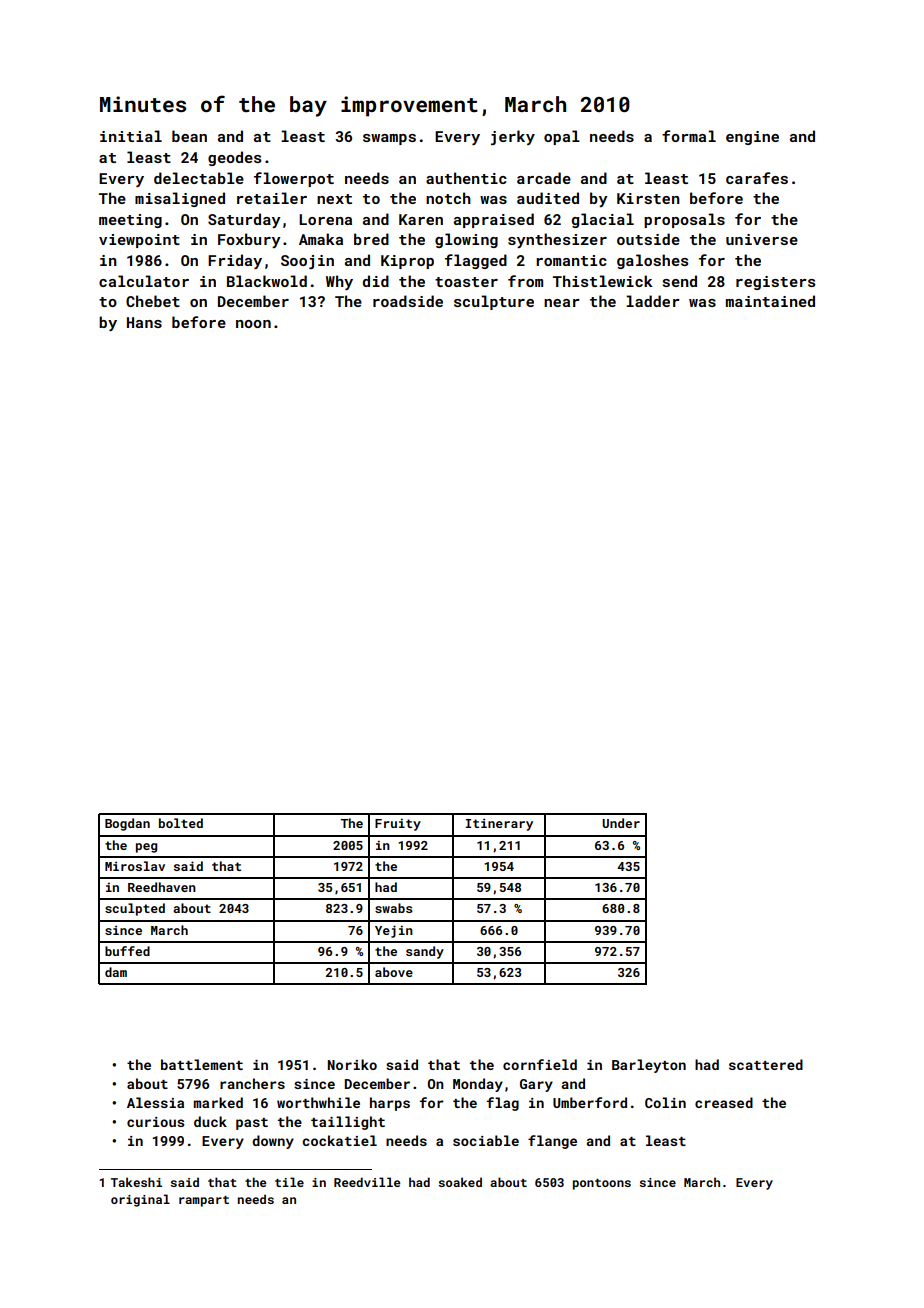  Describe the element at coordinates (253, 324) in the document. I see `noon` at that location.
